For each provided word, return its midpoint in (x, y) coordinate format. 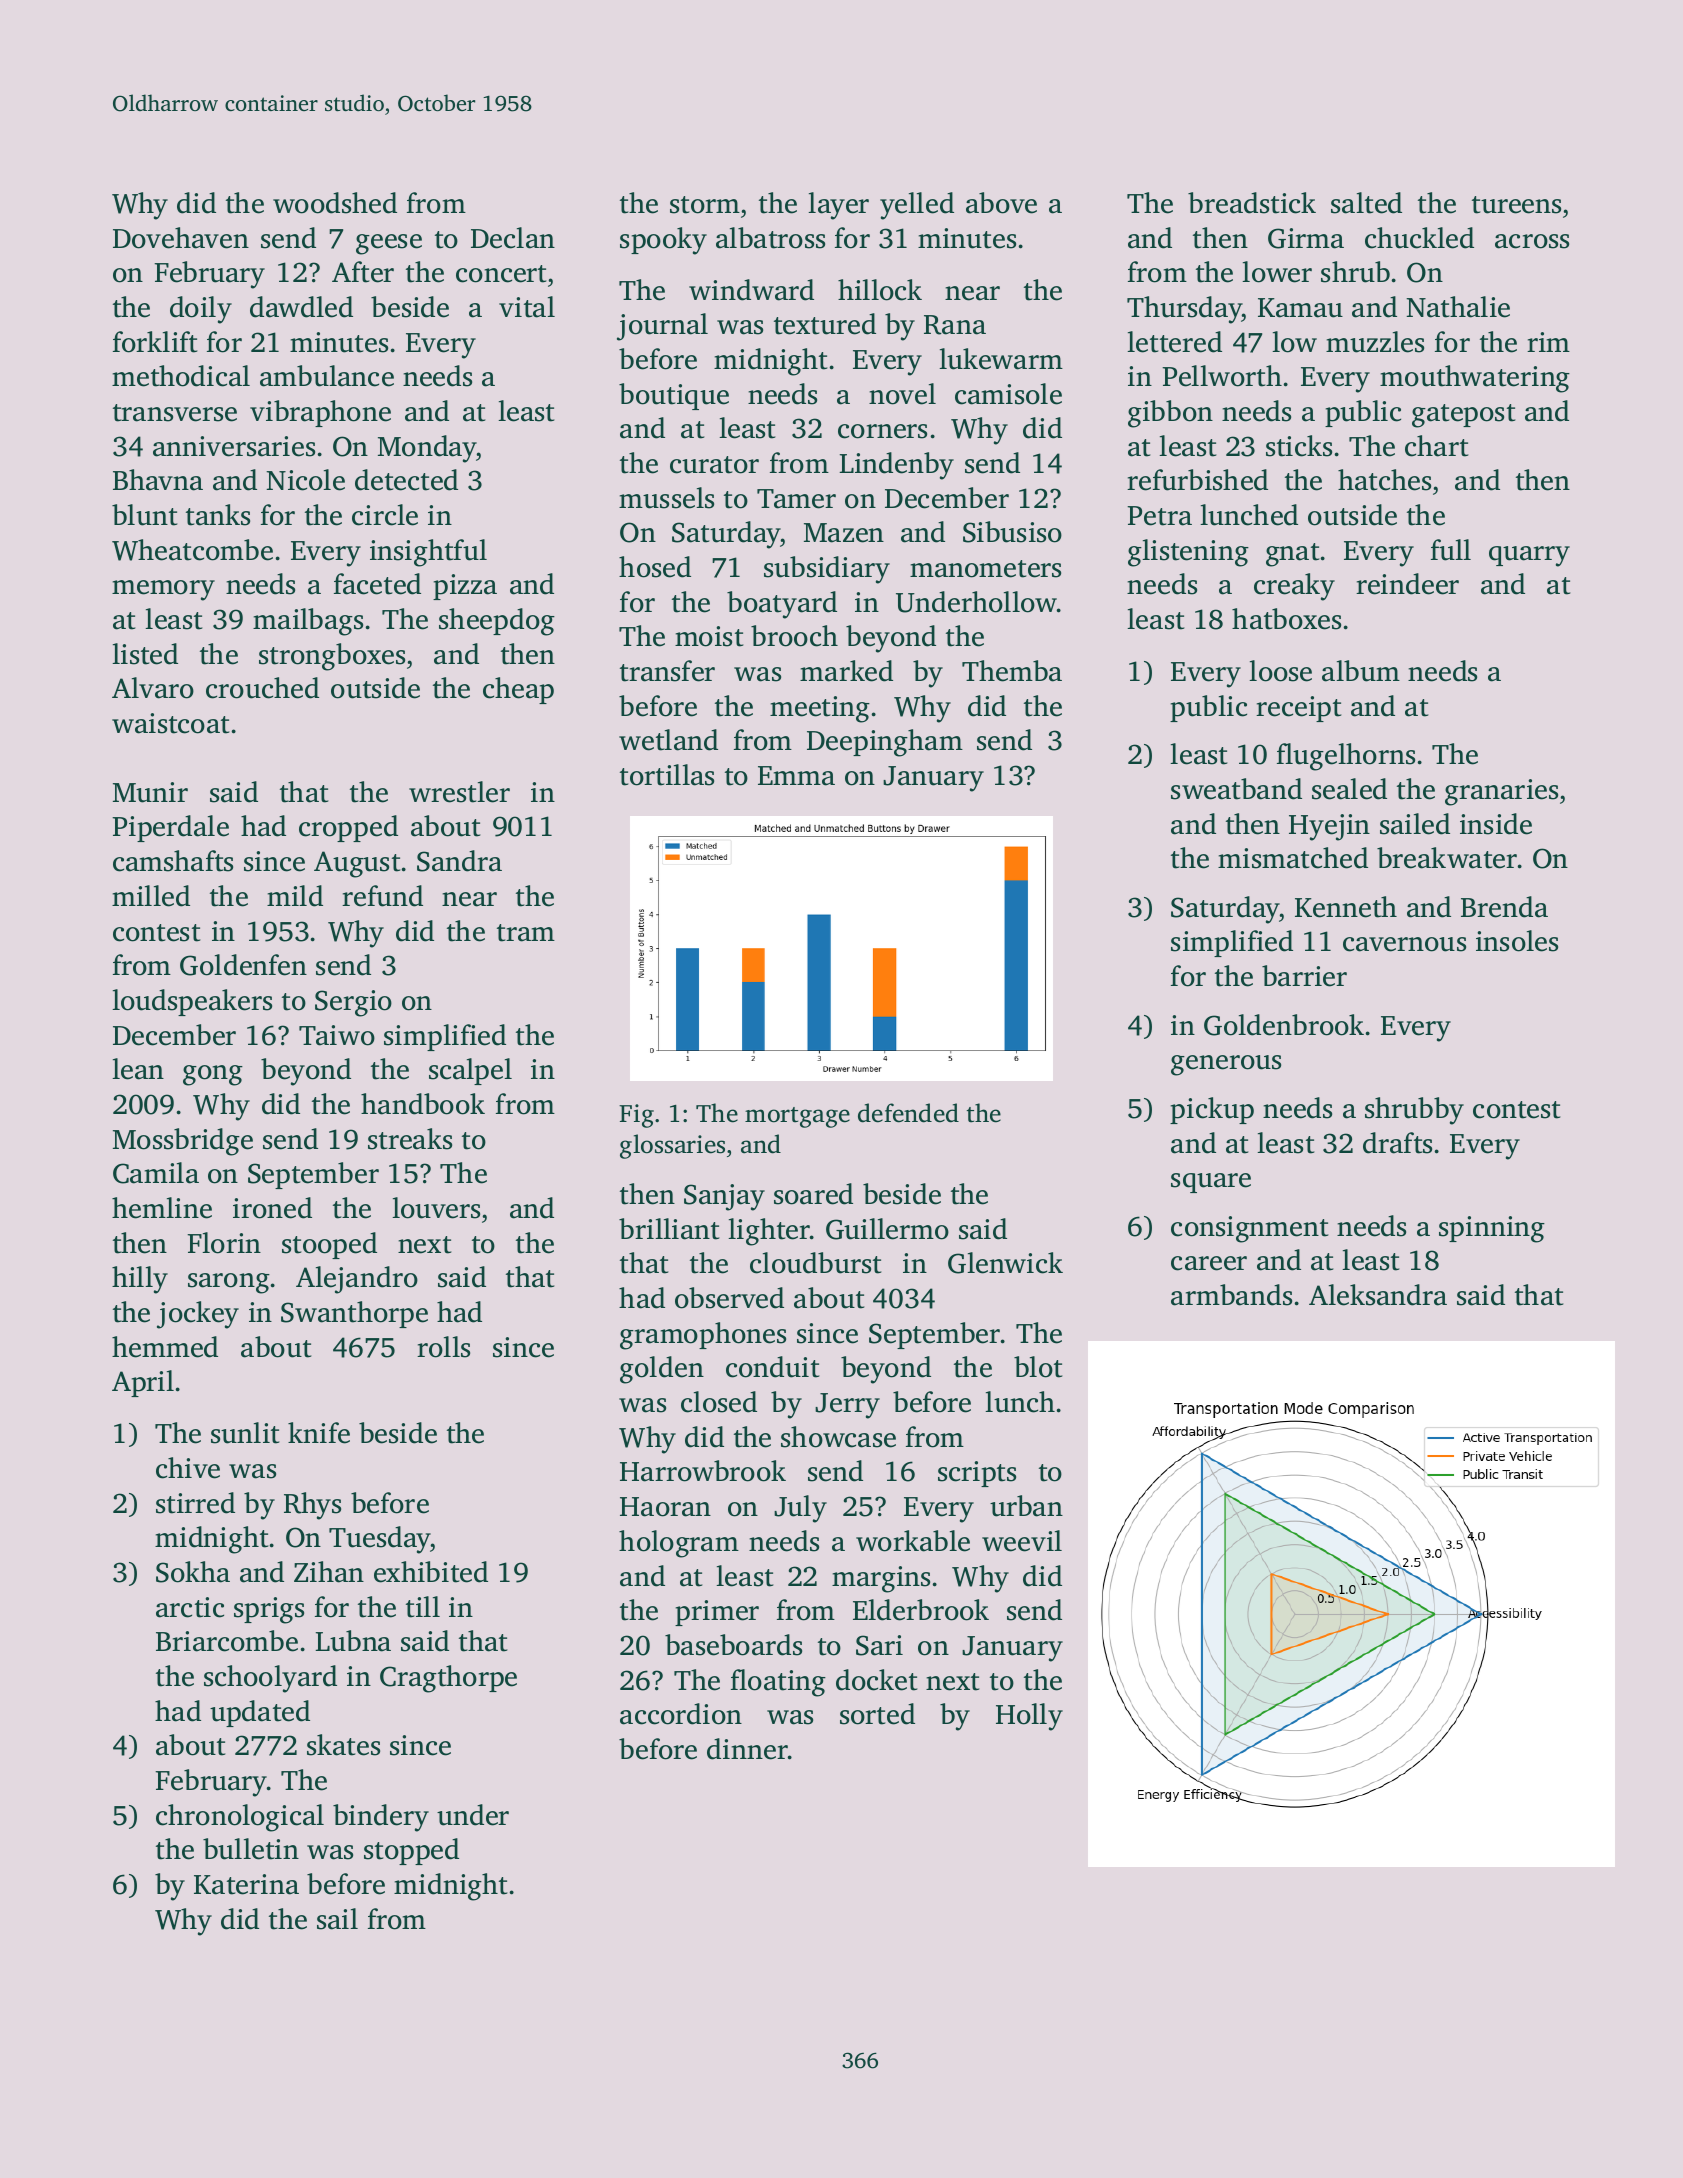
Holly (1029, 1717)
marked (846, 671)
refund (382, 896)
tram (526, 933)
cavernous (1404, 944)
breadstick (1252, 203)
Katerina (246, 1884)
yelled (917, 206)
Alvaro (153, 688)
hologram (679, 1544)
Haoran (665, 1507)
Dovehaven (181, 238)
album (1361, 671)
